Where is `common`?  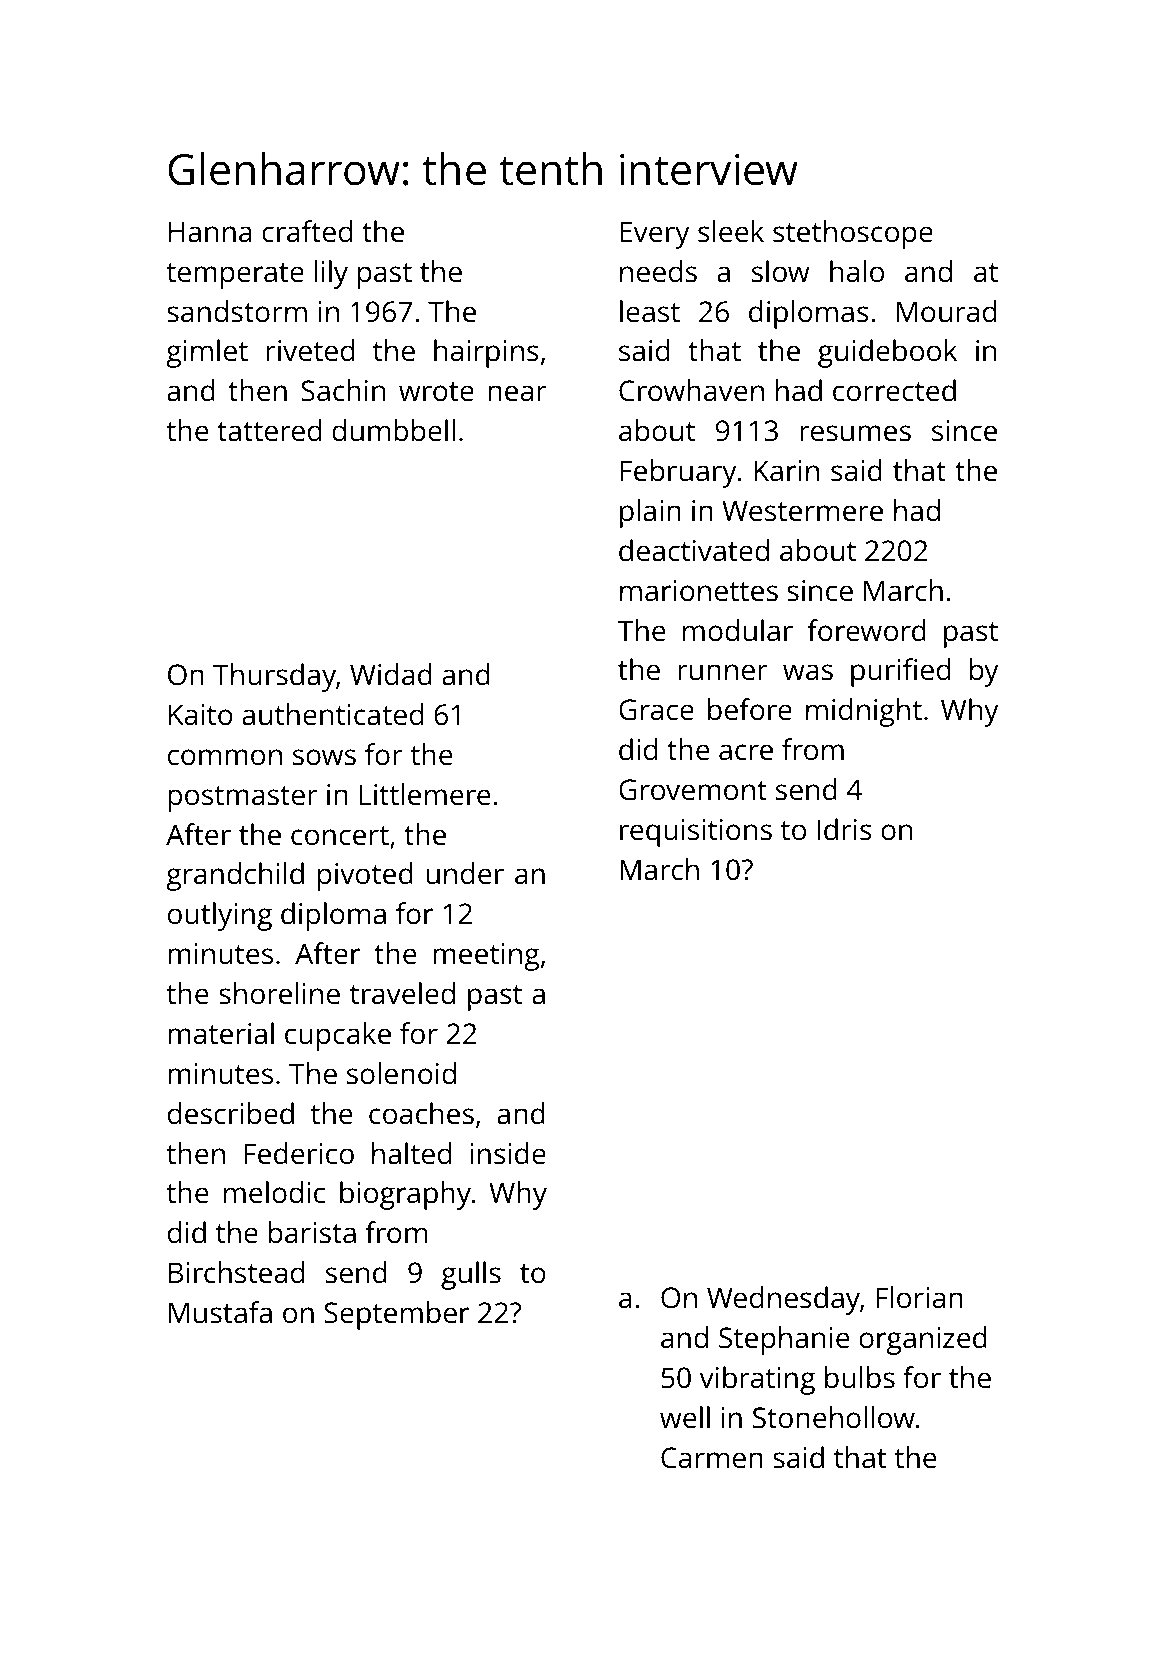 common is located at coordinates (225, 757).
